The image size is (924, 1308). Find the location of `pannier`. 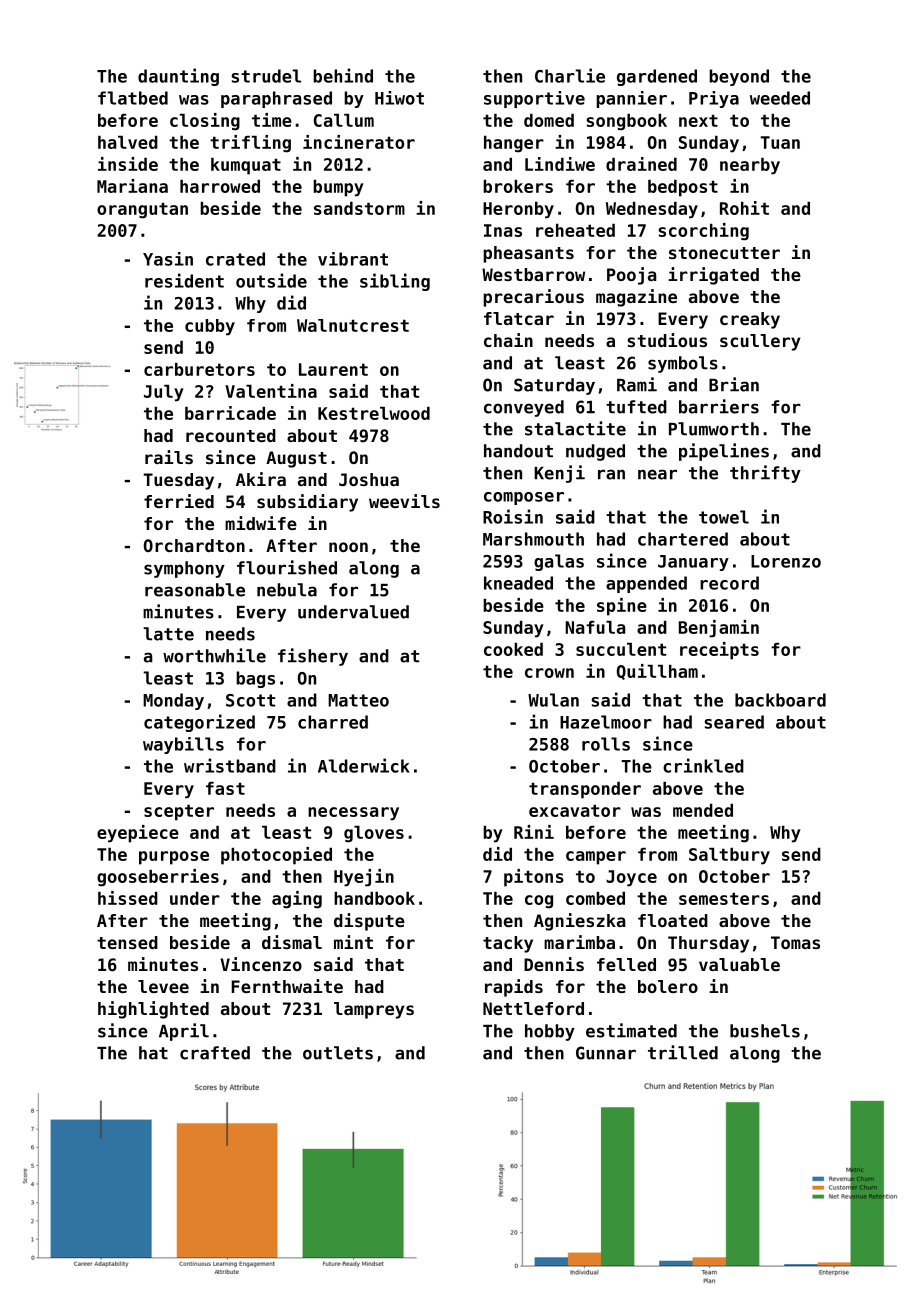

pannier is located at coordinates (631, 99).
